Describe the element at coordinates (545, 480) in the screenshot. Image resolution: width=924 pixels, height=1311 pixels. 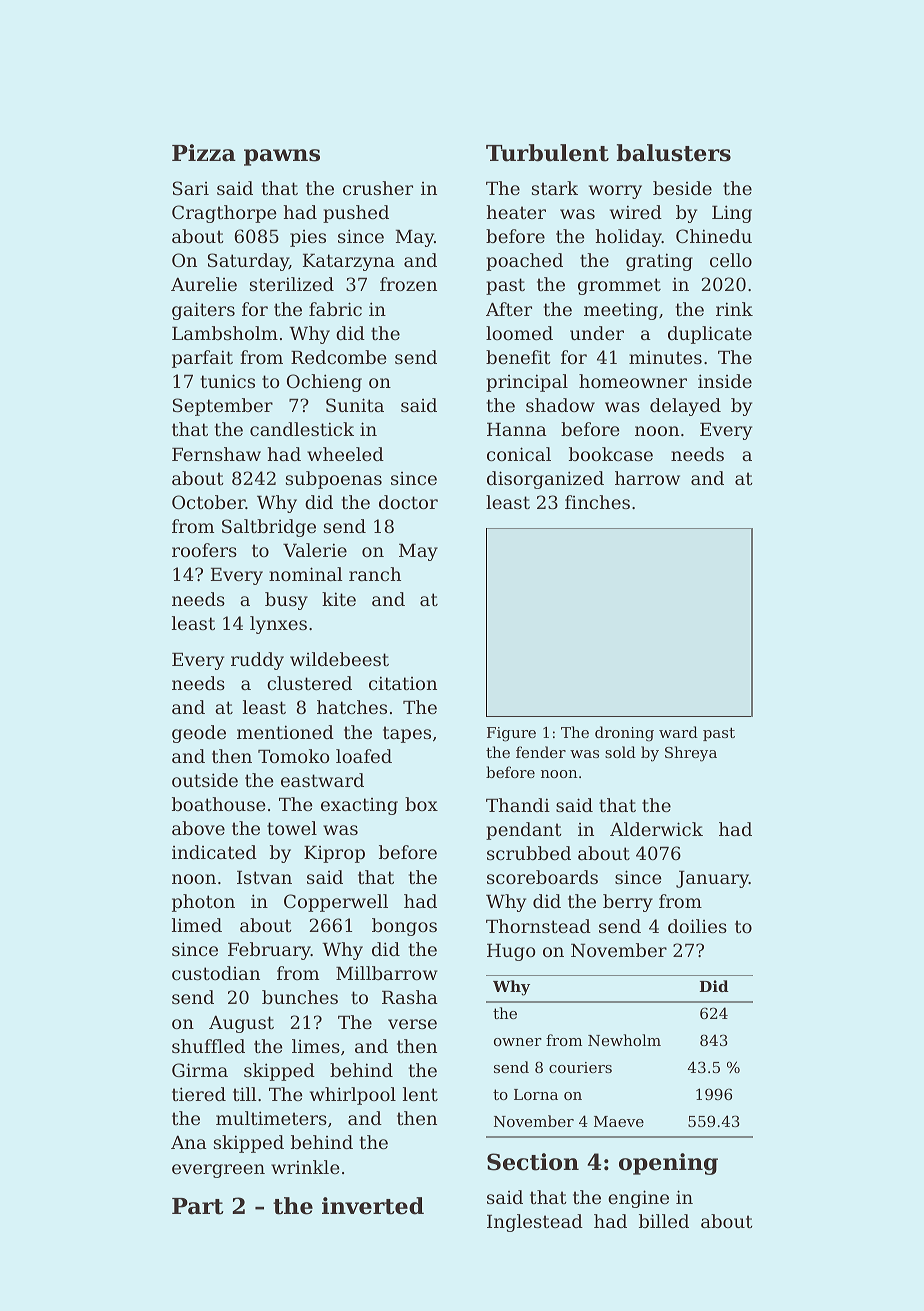
I see `disorganized` at that location.
